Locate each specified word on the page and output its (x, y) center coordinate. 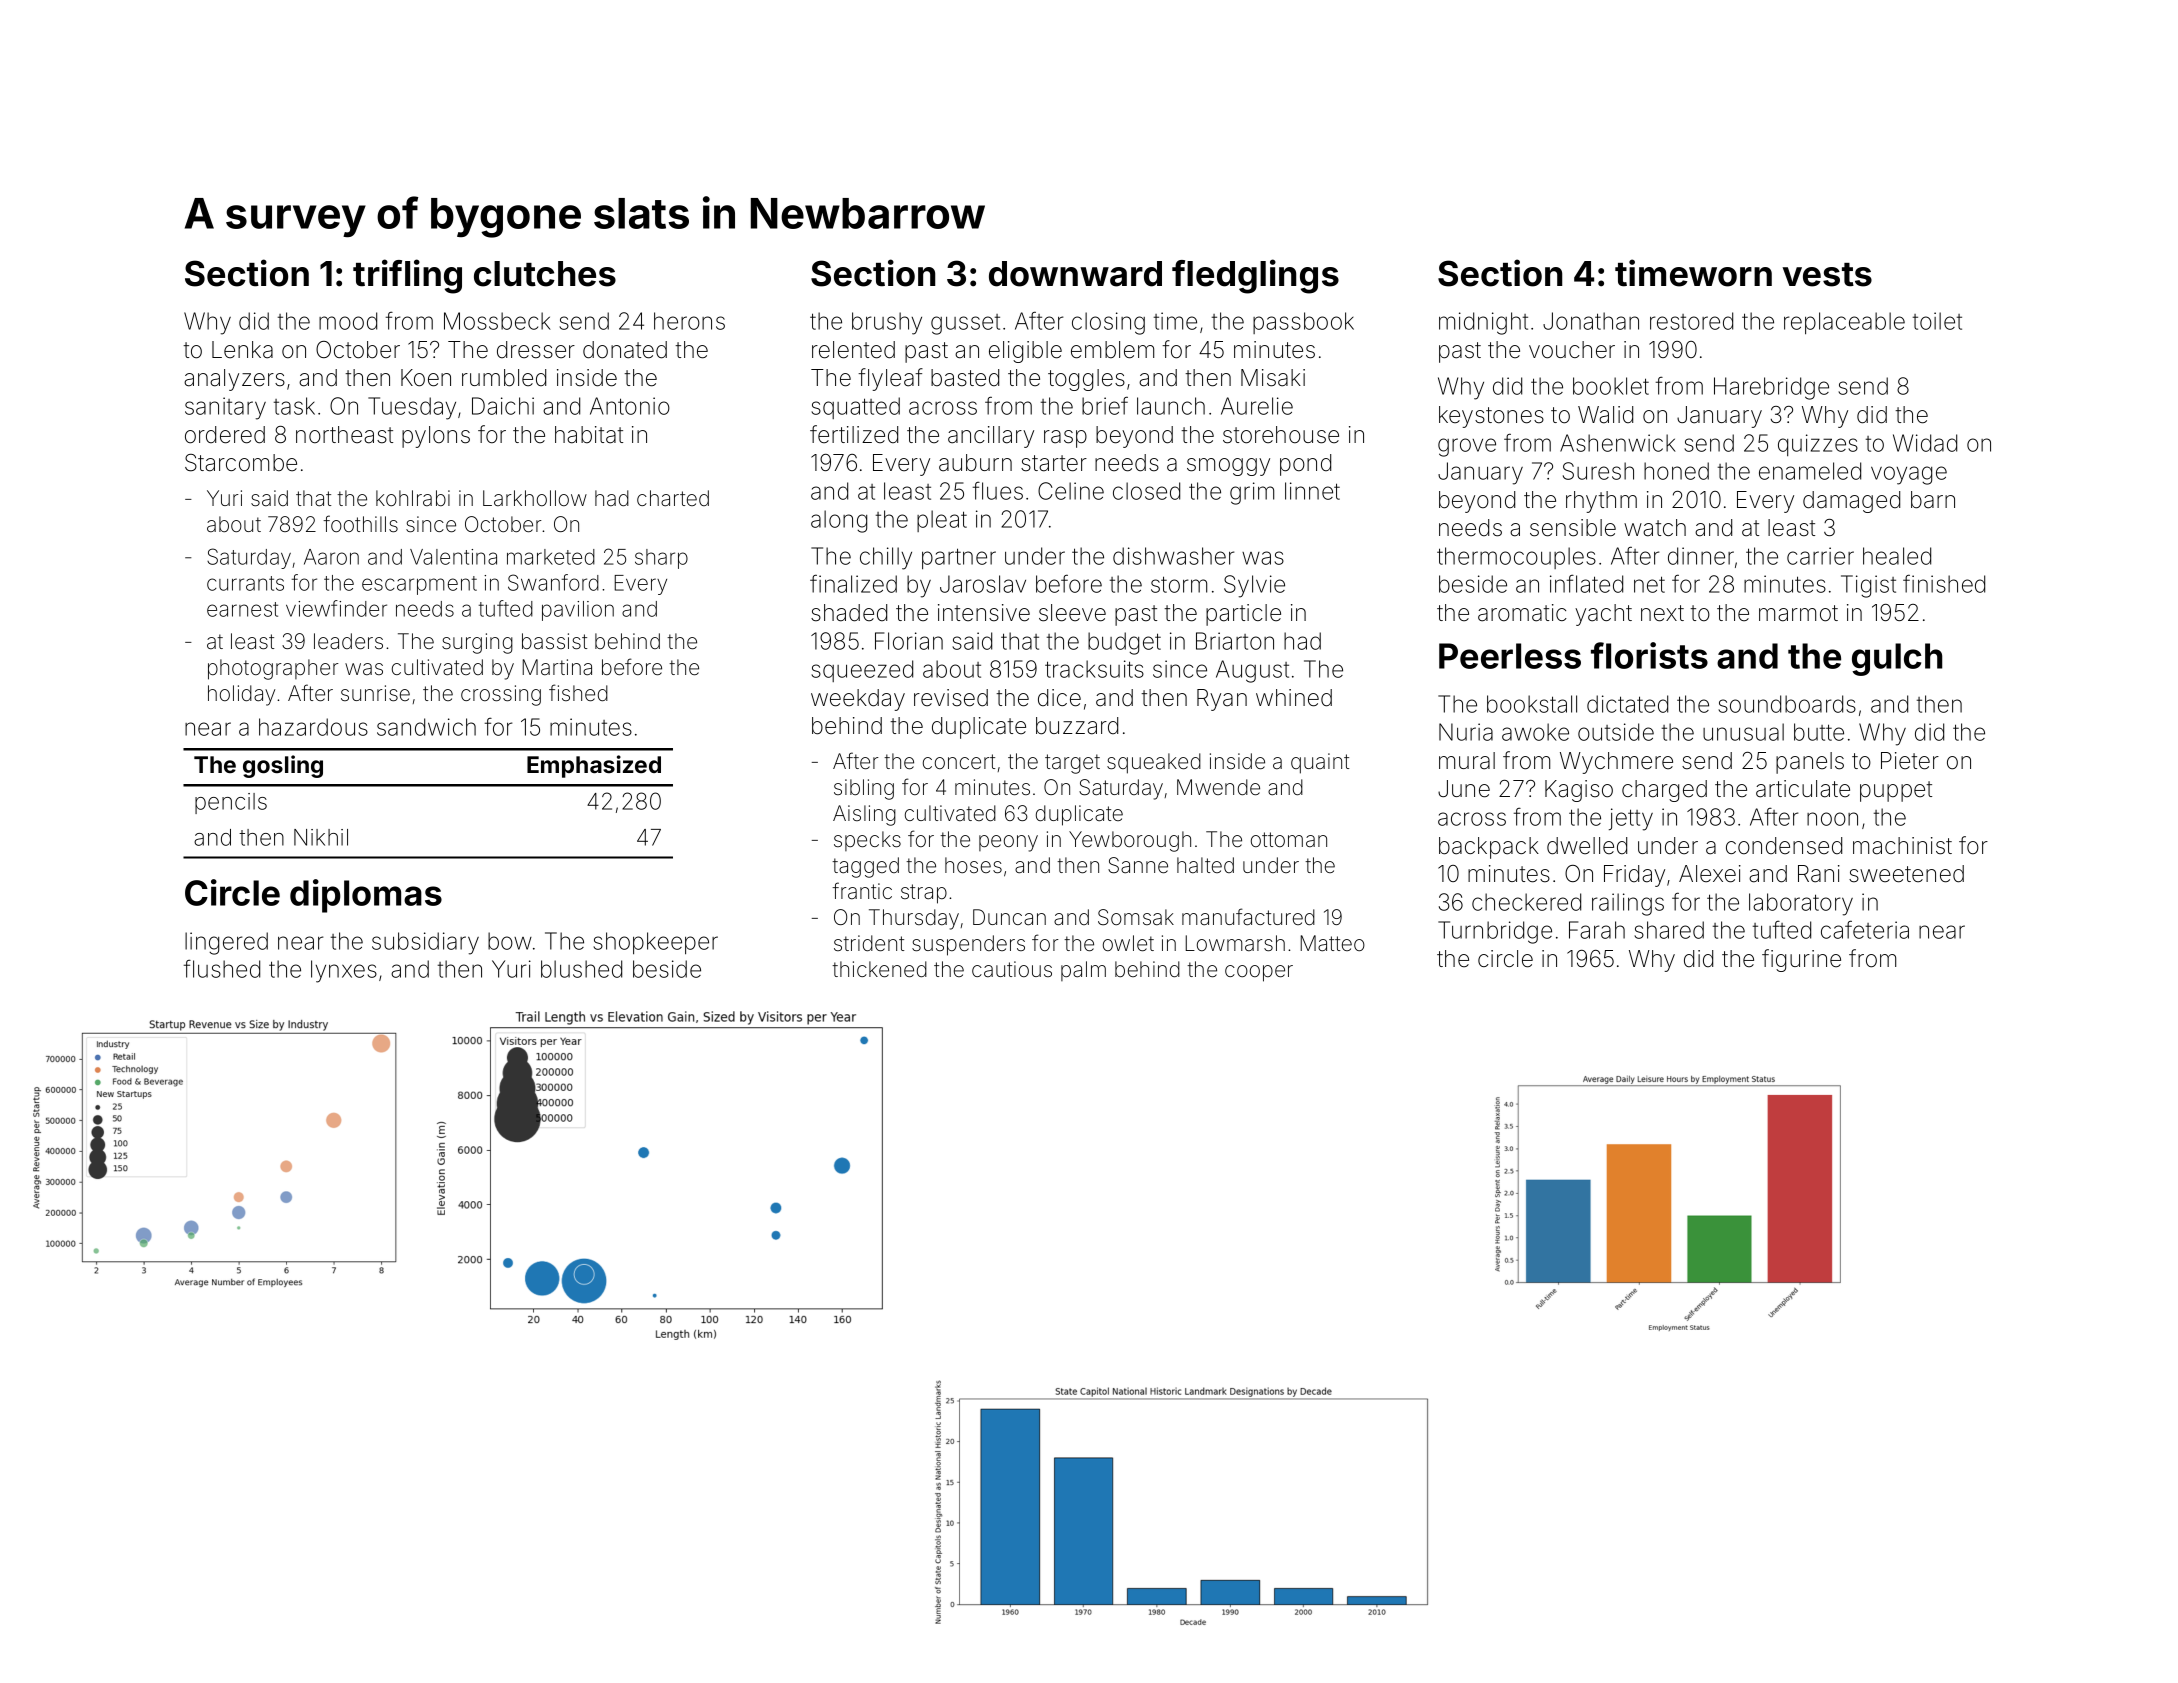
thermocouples (1516, 558)
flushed (222, 968)
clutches (545, 274)
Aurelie (1257, 406)
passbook (1303, 323)
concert (959, 761)
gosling (283, 766)
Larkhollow (535, 498)
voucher (1572, 350)
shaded (849, 613)
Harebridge (1771, 388)
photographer (273, 669)
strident (869, 943)
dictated (1627, 704)
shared (1669, 930)
